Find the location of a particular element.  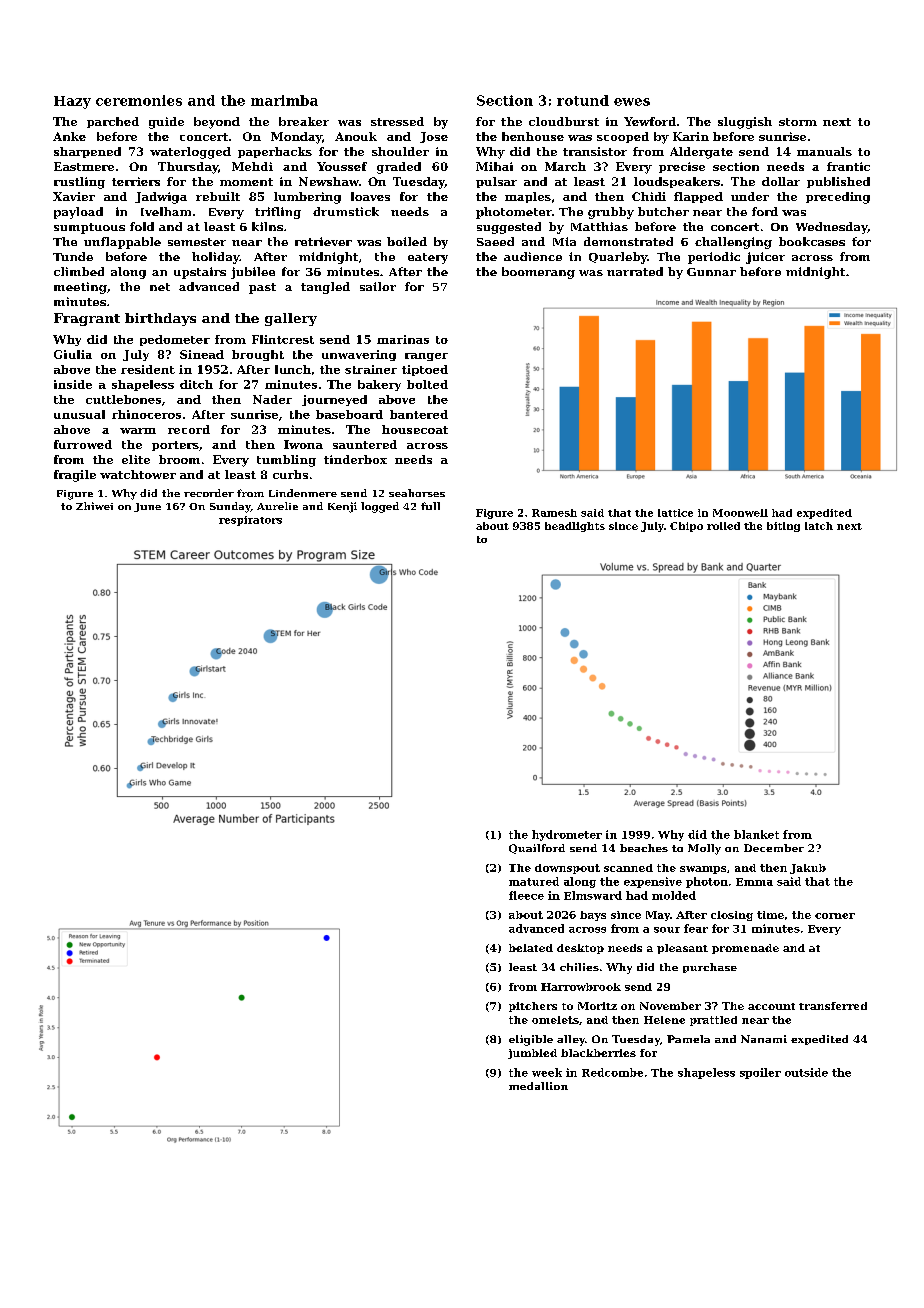

breaker is located at coordinates (304, 121).
